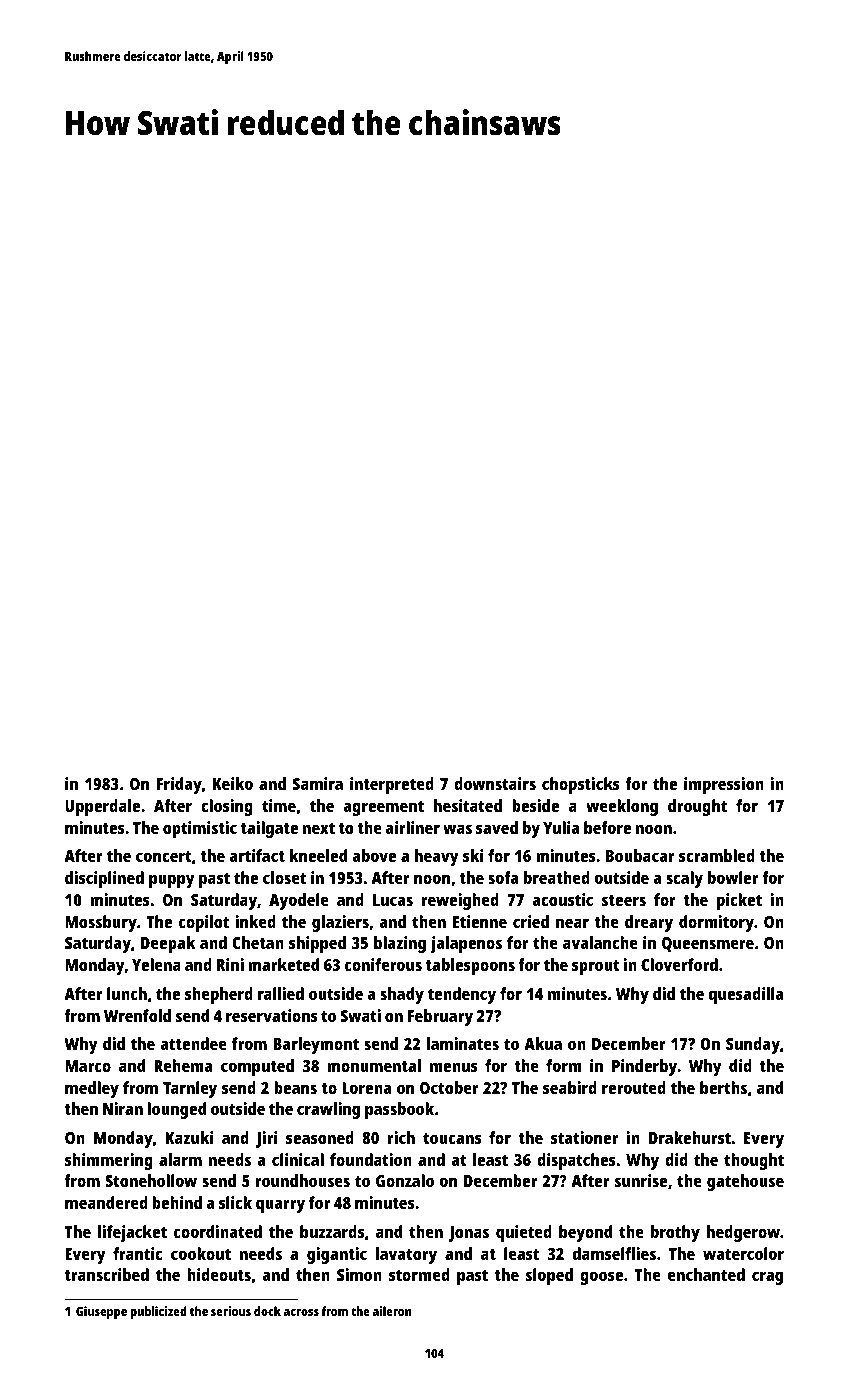 The width and height of the screenshot is (849, 1400). What do you see at coordinates (393, 900) in the screenshot?
I see `Lucas` at bounding box center [393, 900].
